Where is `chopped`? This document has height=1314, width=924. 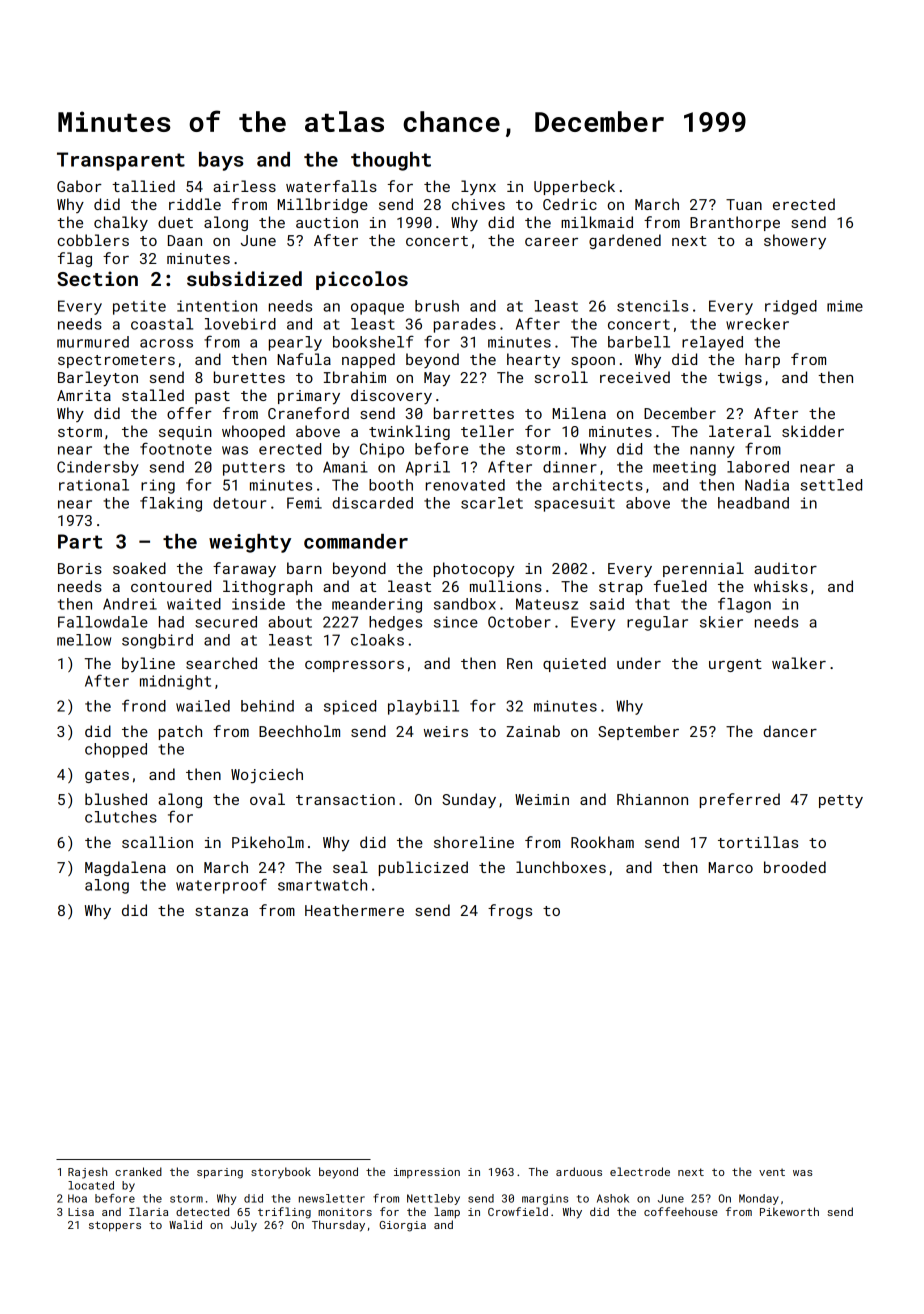 chopped is located at coordinates (116, 750).
